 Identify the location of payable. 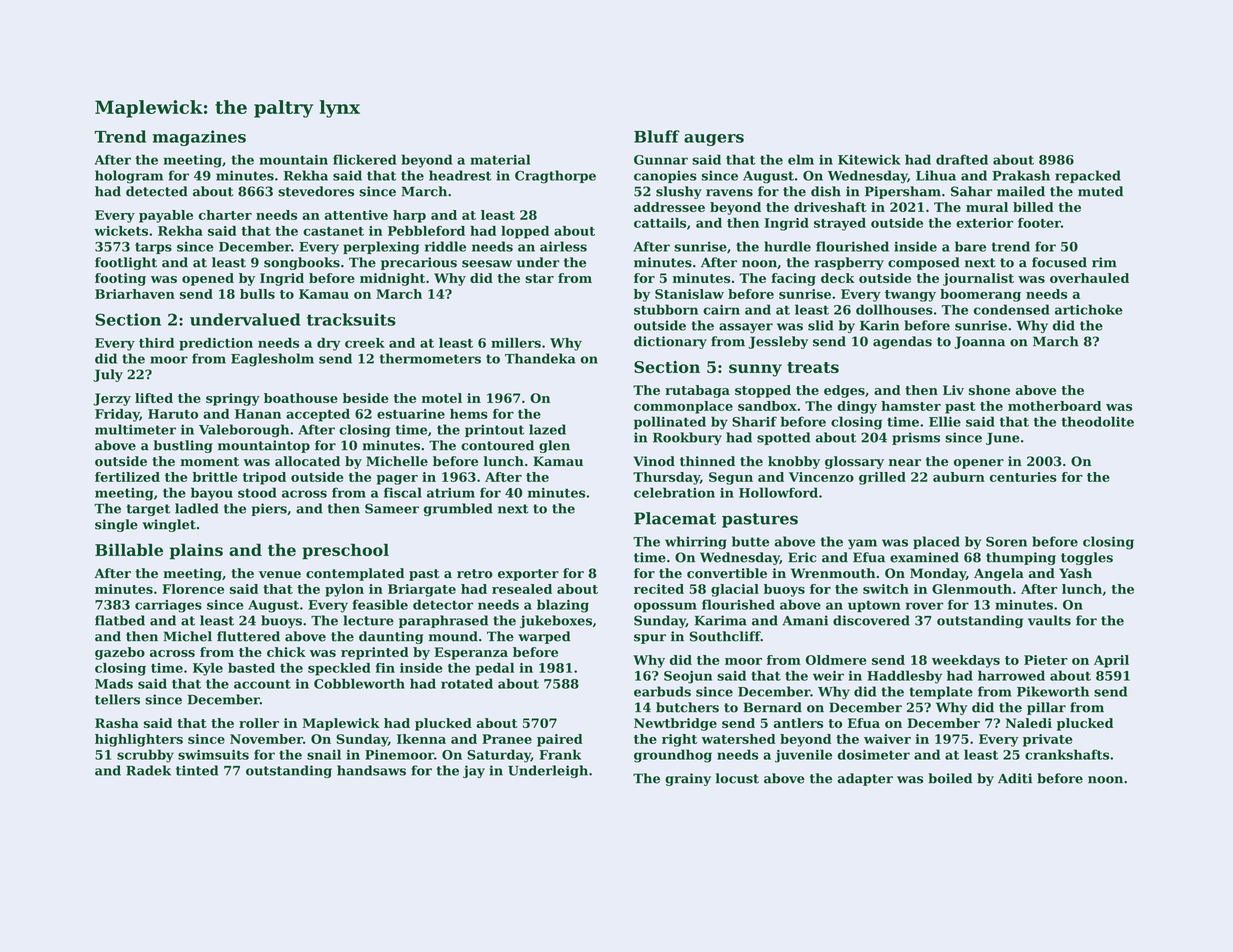
(166, 216).
